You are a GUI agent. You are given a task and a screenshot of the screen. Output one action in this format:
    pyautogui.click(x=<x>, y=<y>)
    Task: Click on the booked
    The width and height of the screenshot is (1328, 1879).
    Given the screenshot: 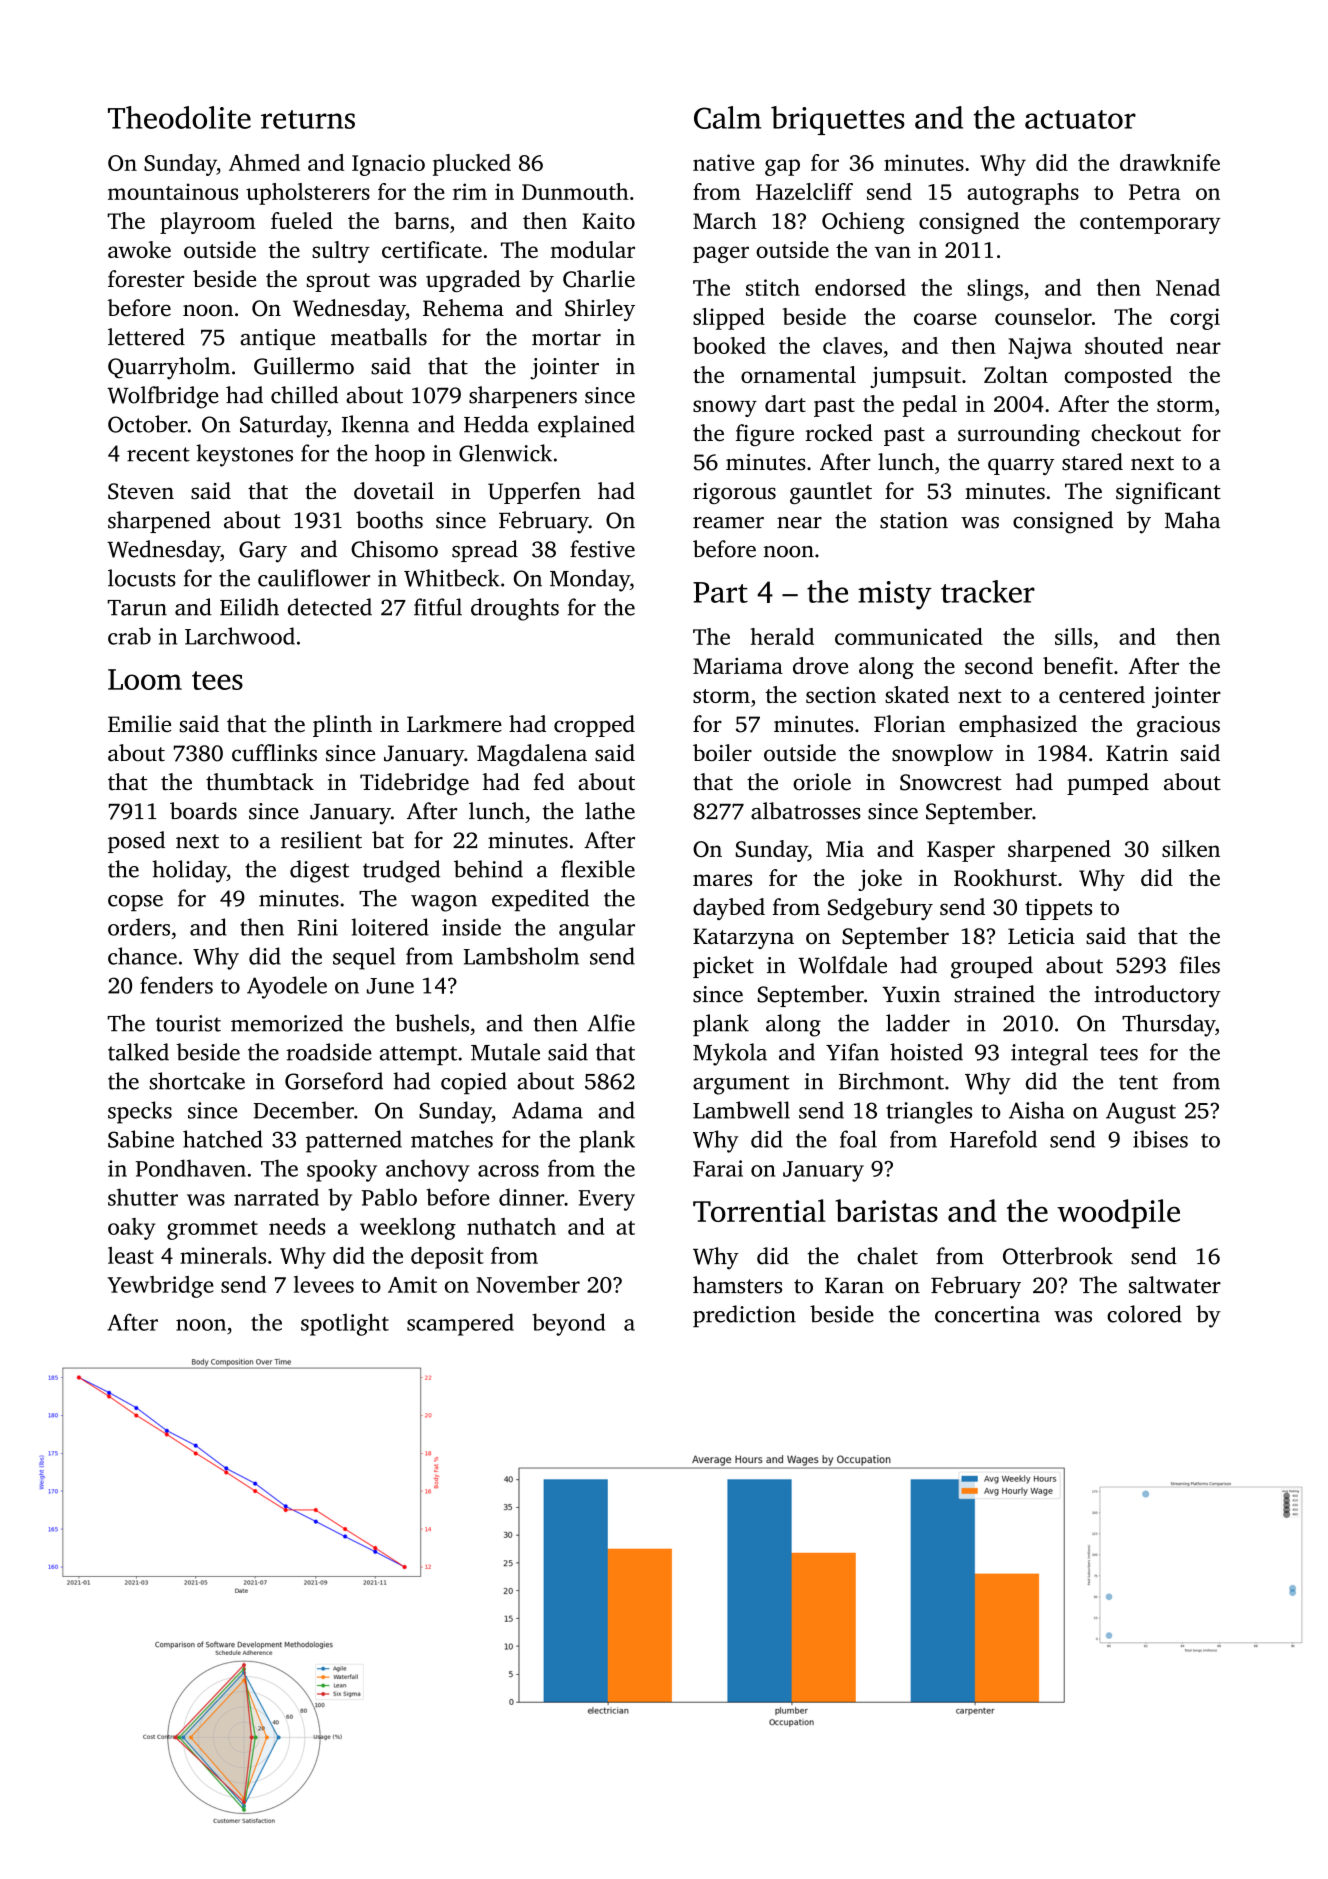 What is the action you would take?
    pyautogui.click(x=729, y=345)
